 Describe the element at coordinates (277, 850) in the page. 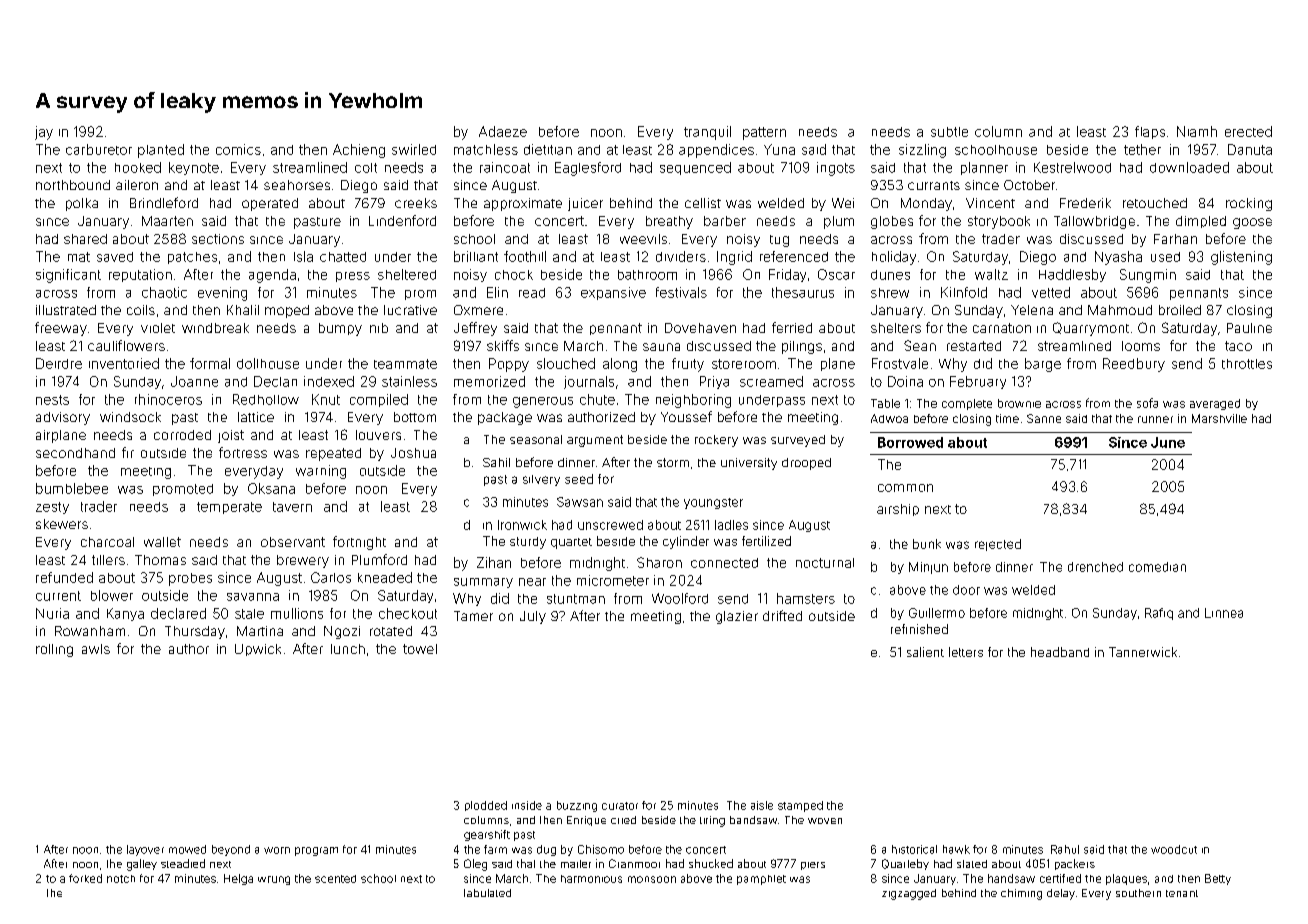

I see `worn` at that location.
